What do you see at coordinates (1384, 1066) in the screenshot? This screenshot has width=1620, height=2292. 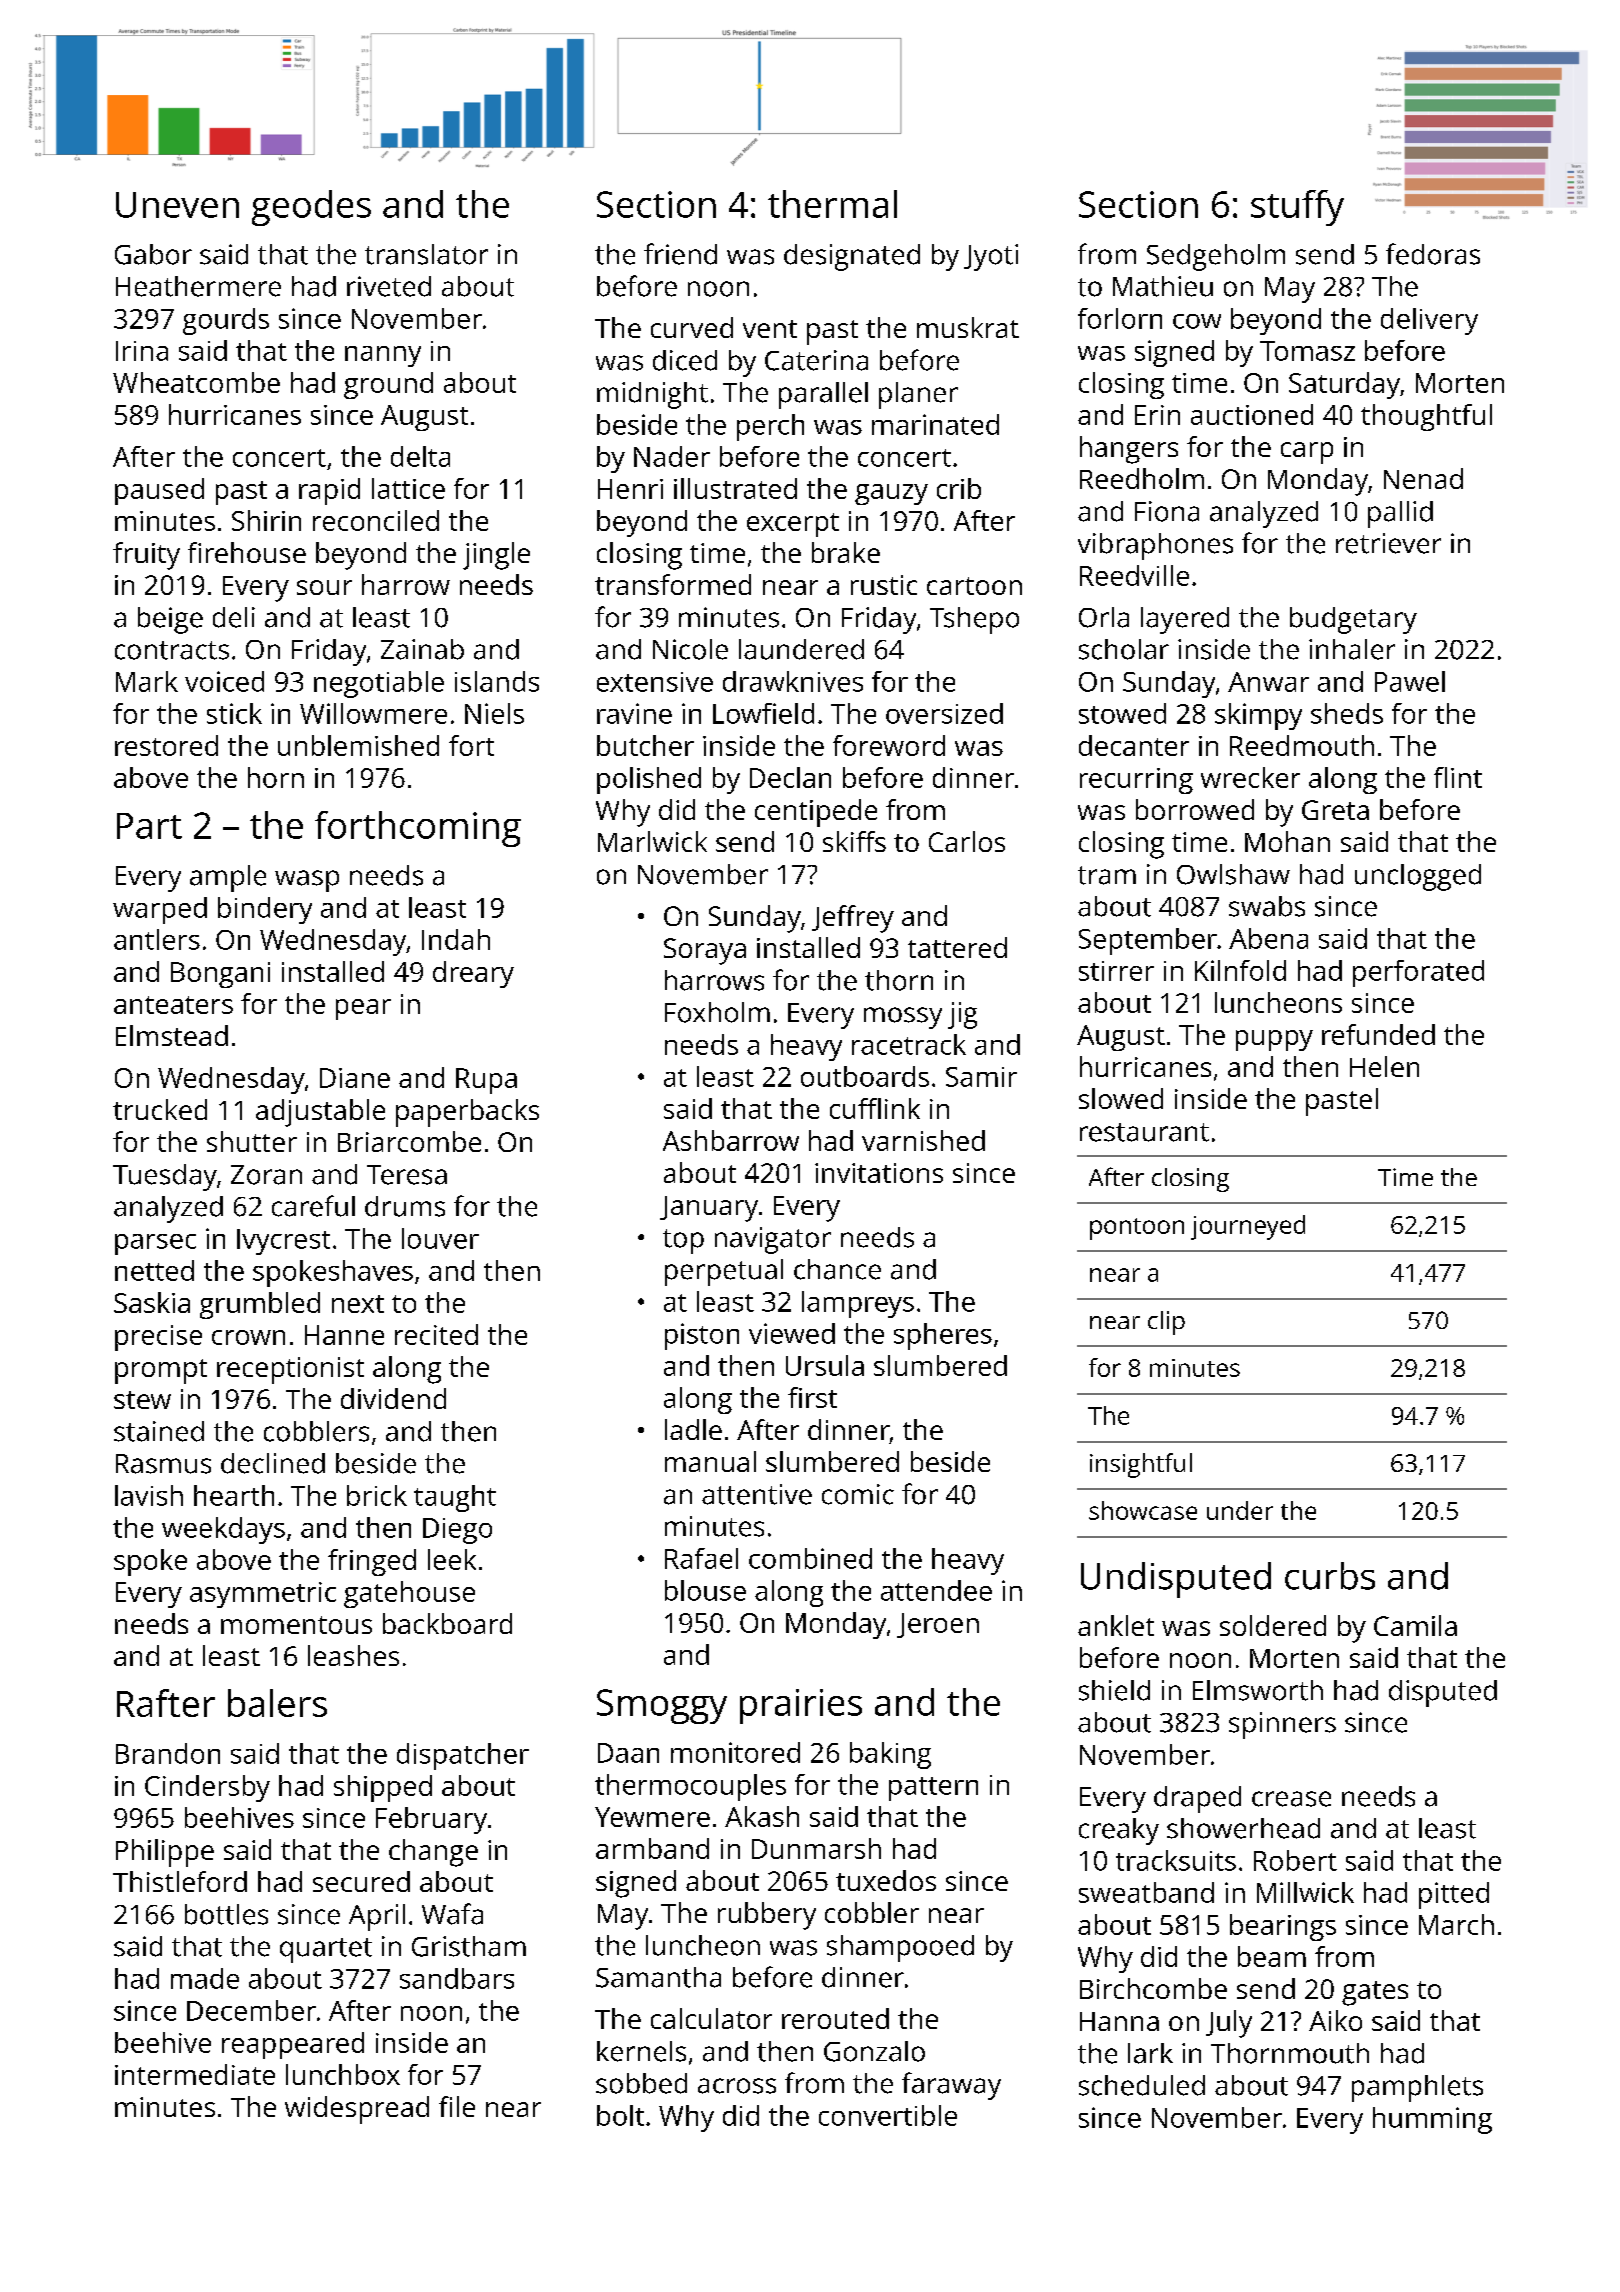 I see `Helen` at bounding box center [1384, 1066].
